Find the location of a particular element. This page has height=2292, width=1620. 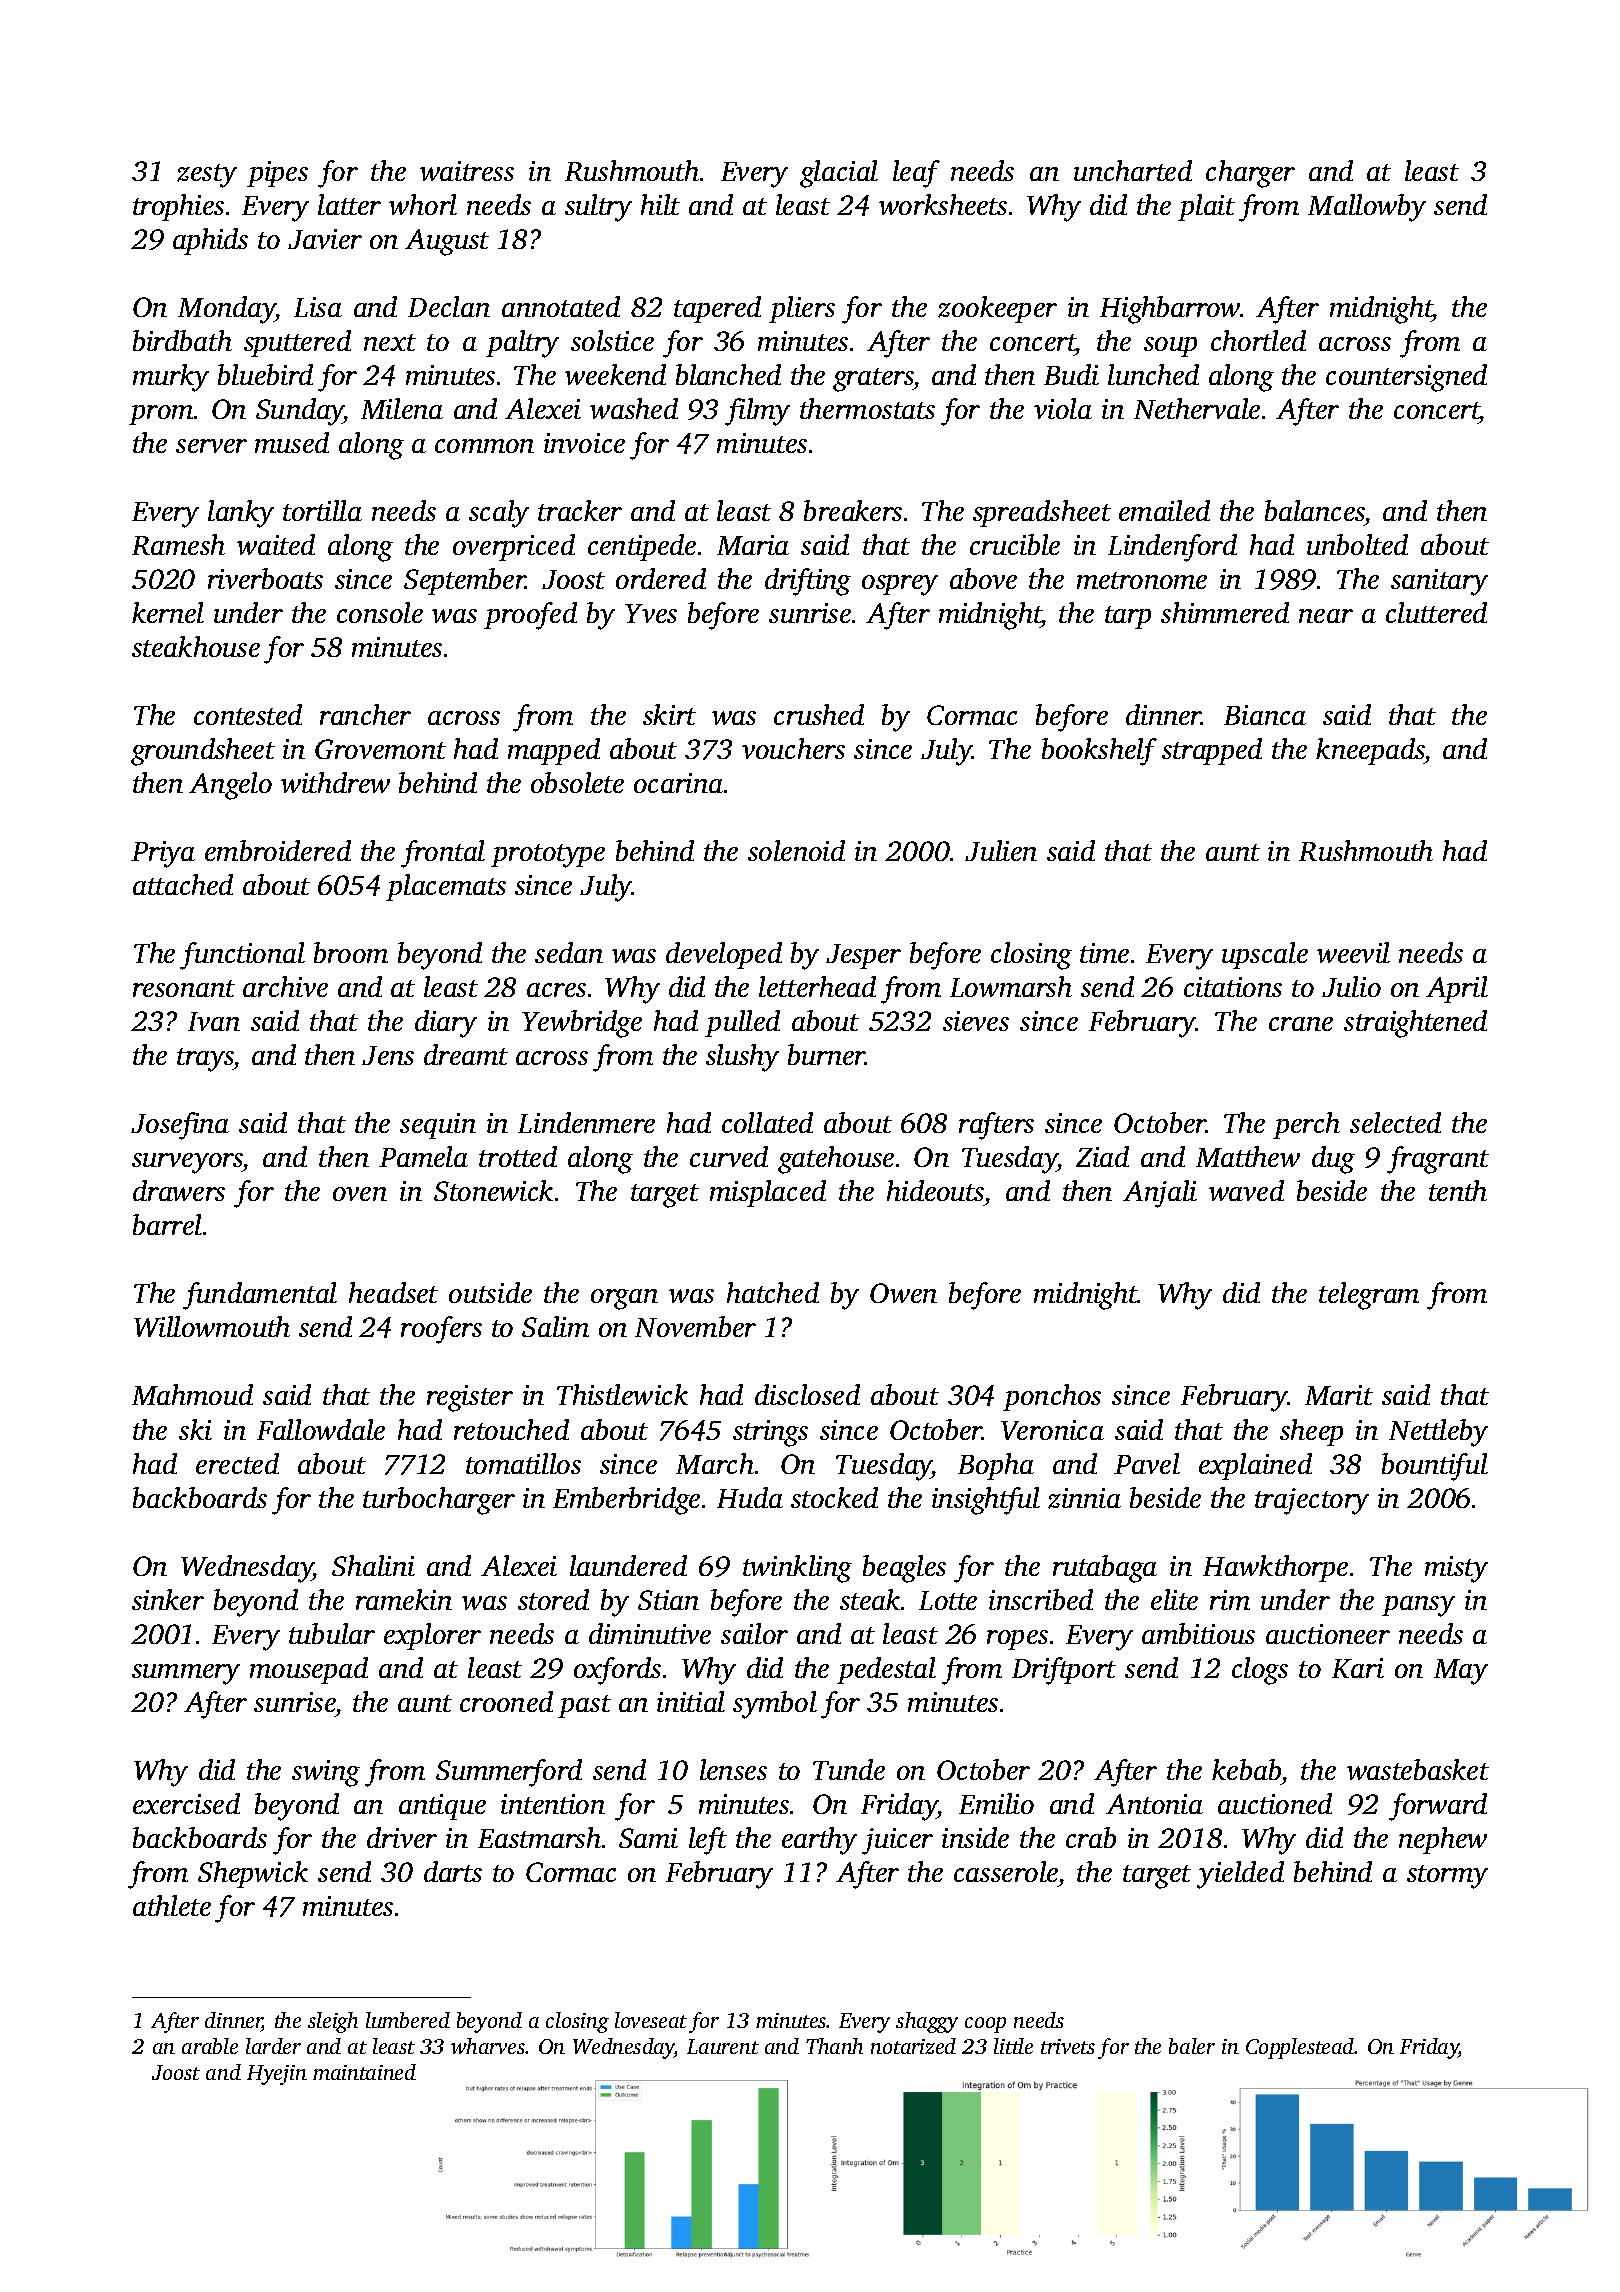

oven is located at coordinates (360, 1194).
